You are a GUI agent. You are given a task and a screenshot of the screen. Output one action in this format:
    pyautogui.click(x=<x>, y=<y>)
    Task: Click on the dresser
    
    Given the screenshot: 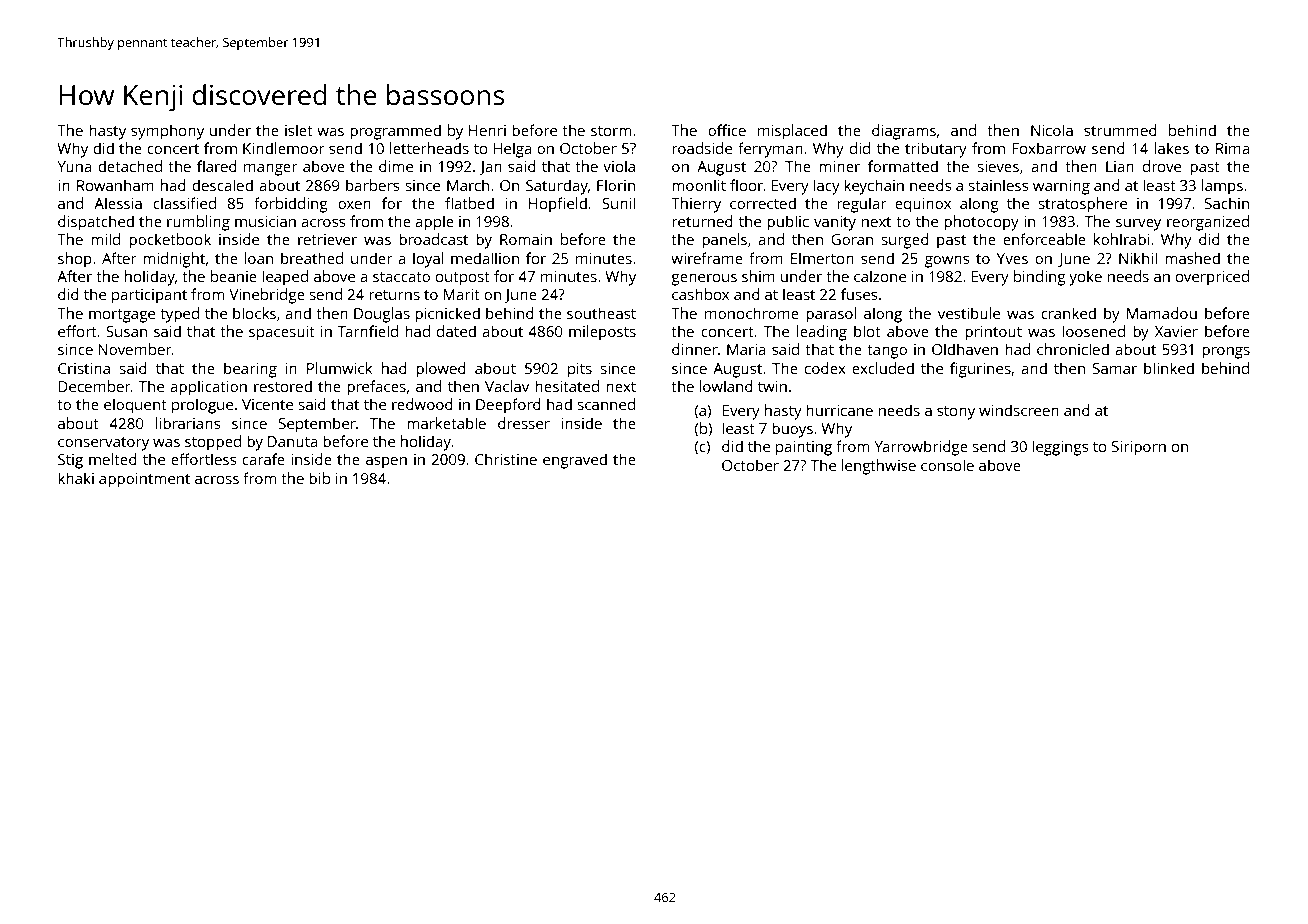 What is the action you would take?
    pyautogui.click(x=524, y=423)
